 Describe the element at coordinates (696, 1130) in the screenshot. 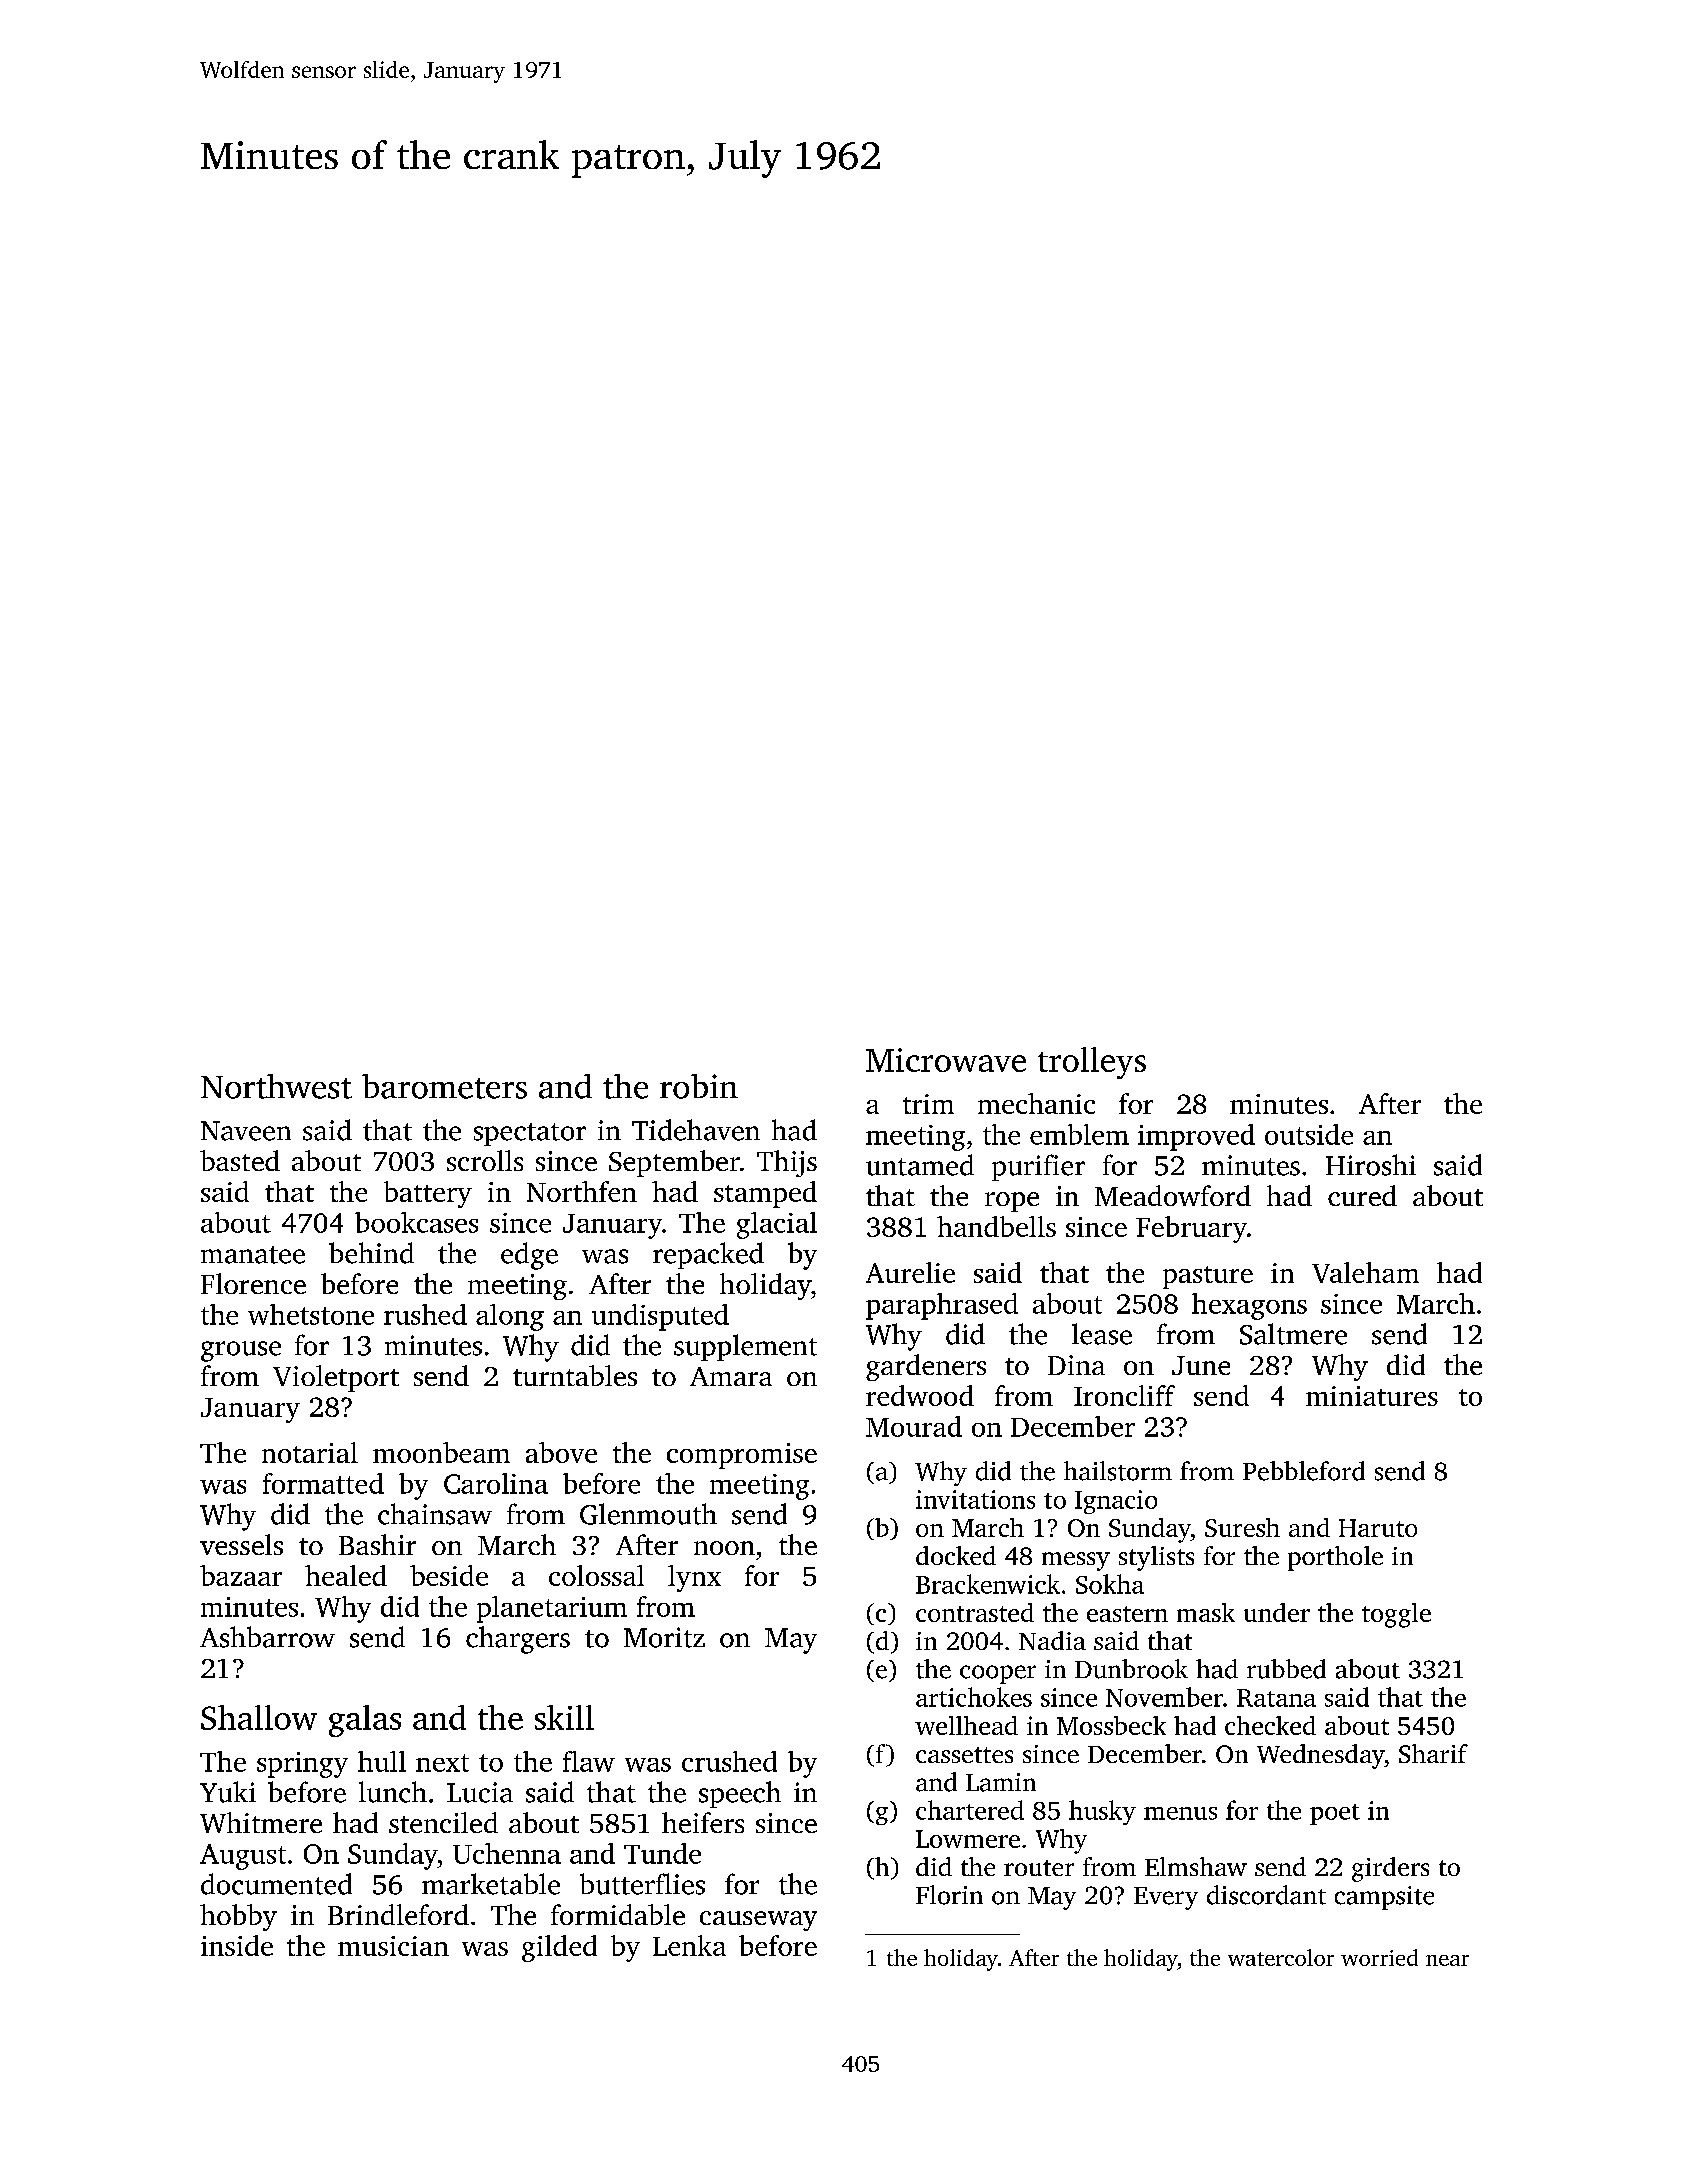

I see `Tidehaven` at that location.
